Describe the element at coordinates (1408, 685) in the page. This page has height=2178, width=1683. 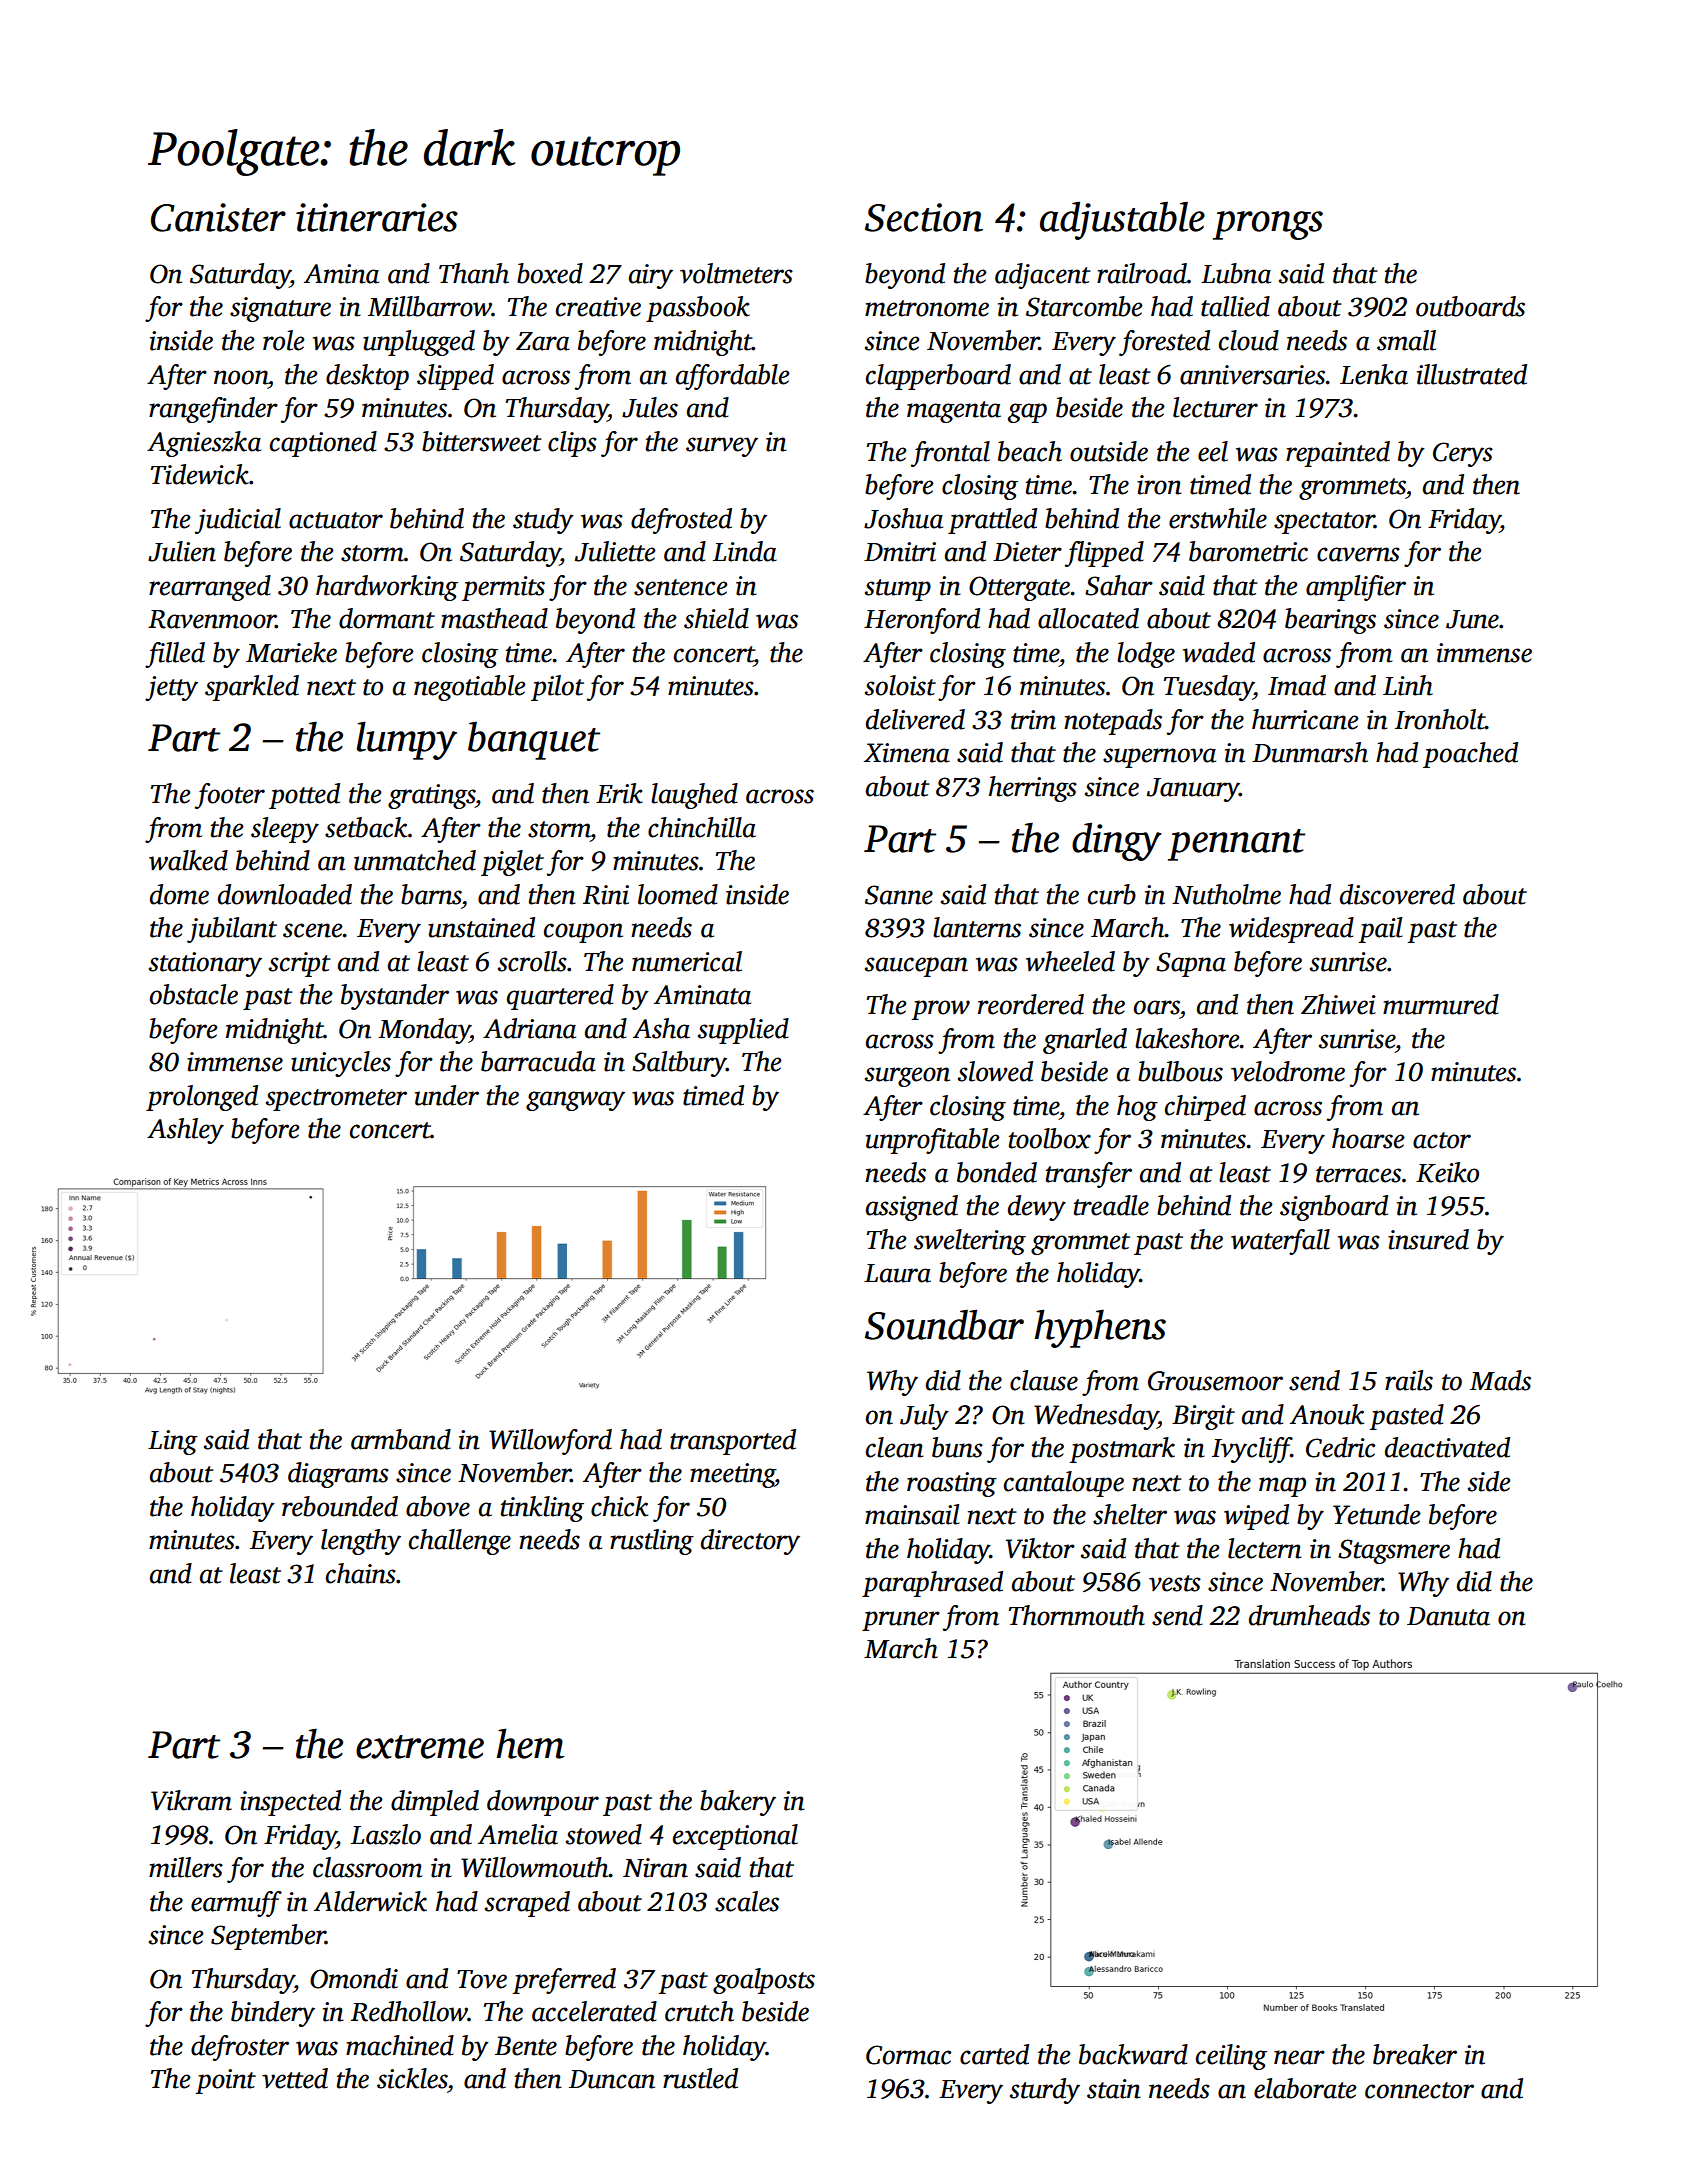
I see `Linh` at that location.
